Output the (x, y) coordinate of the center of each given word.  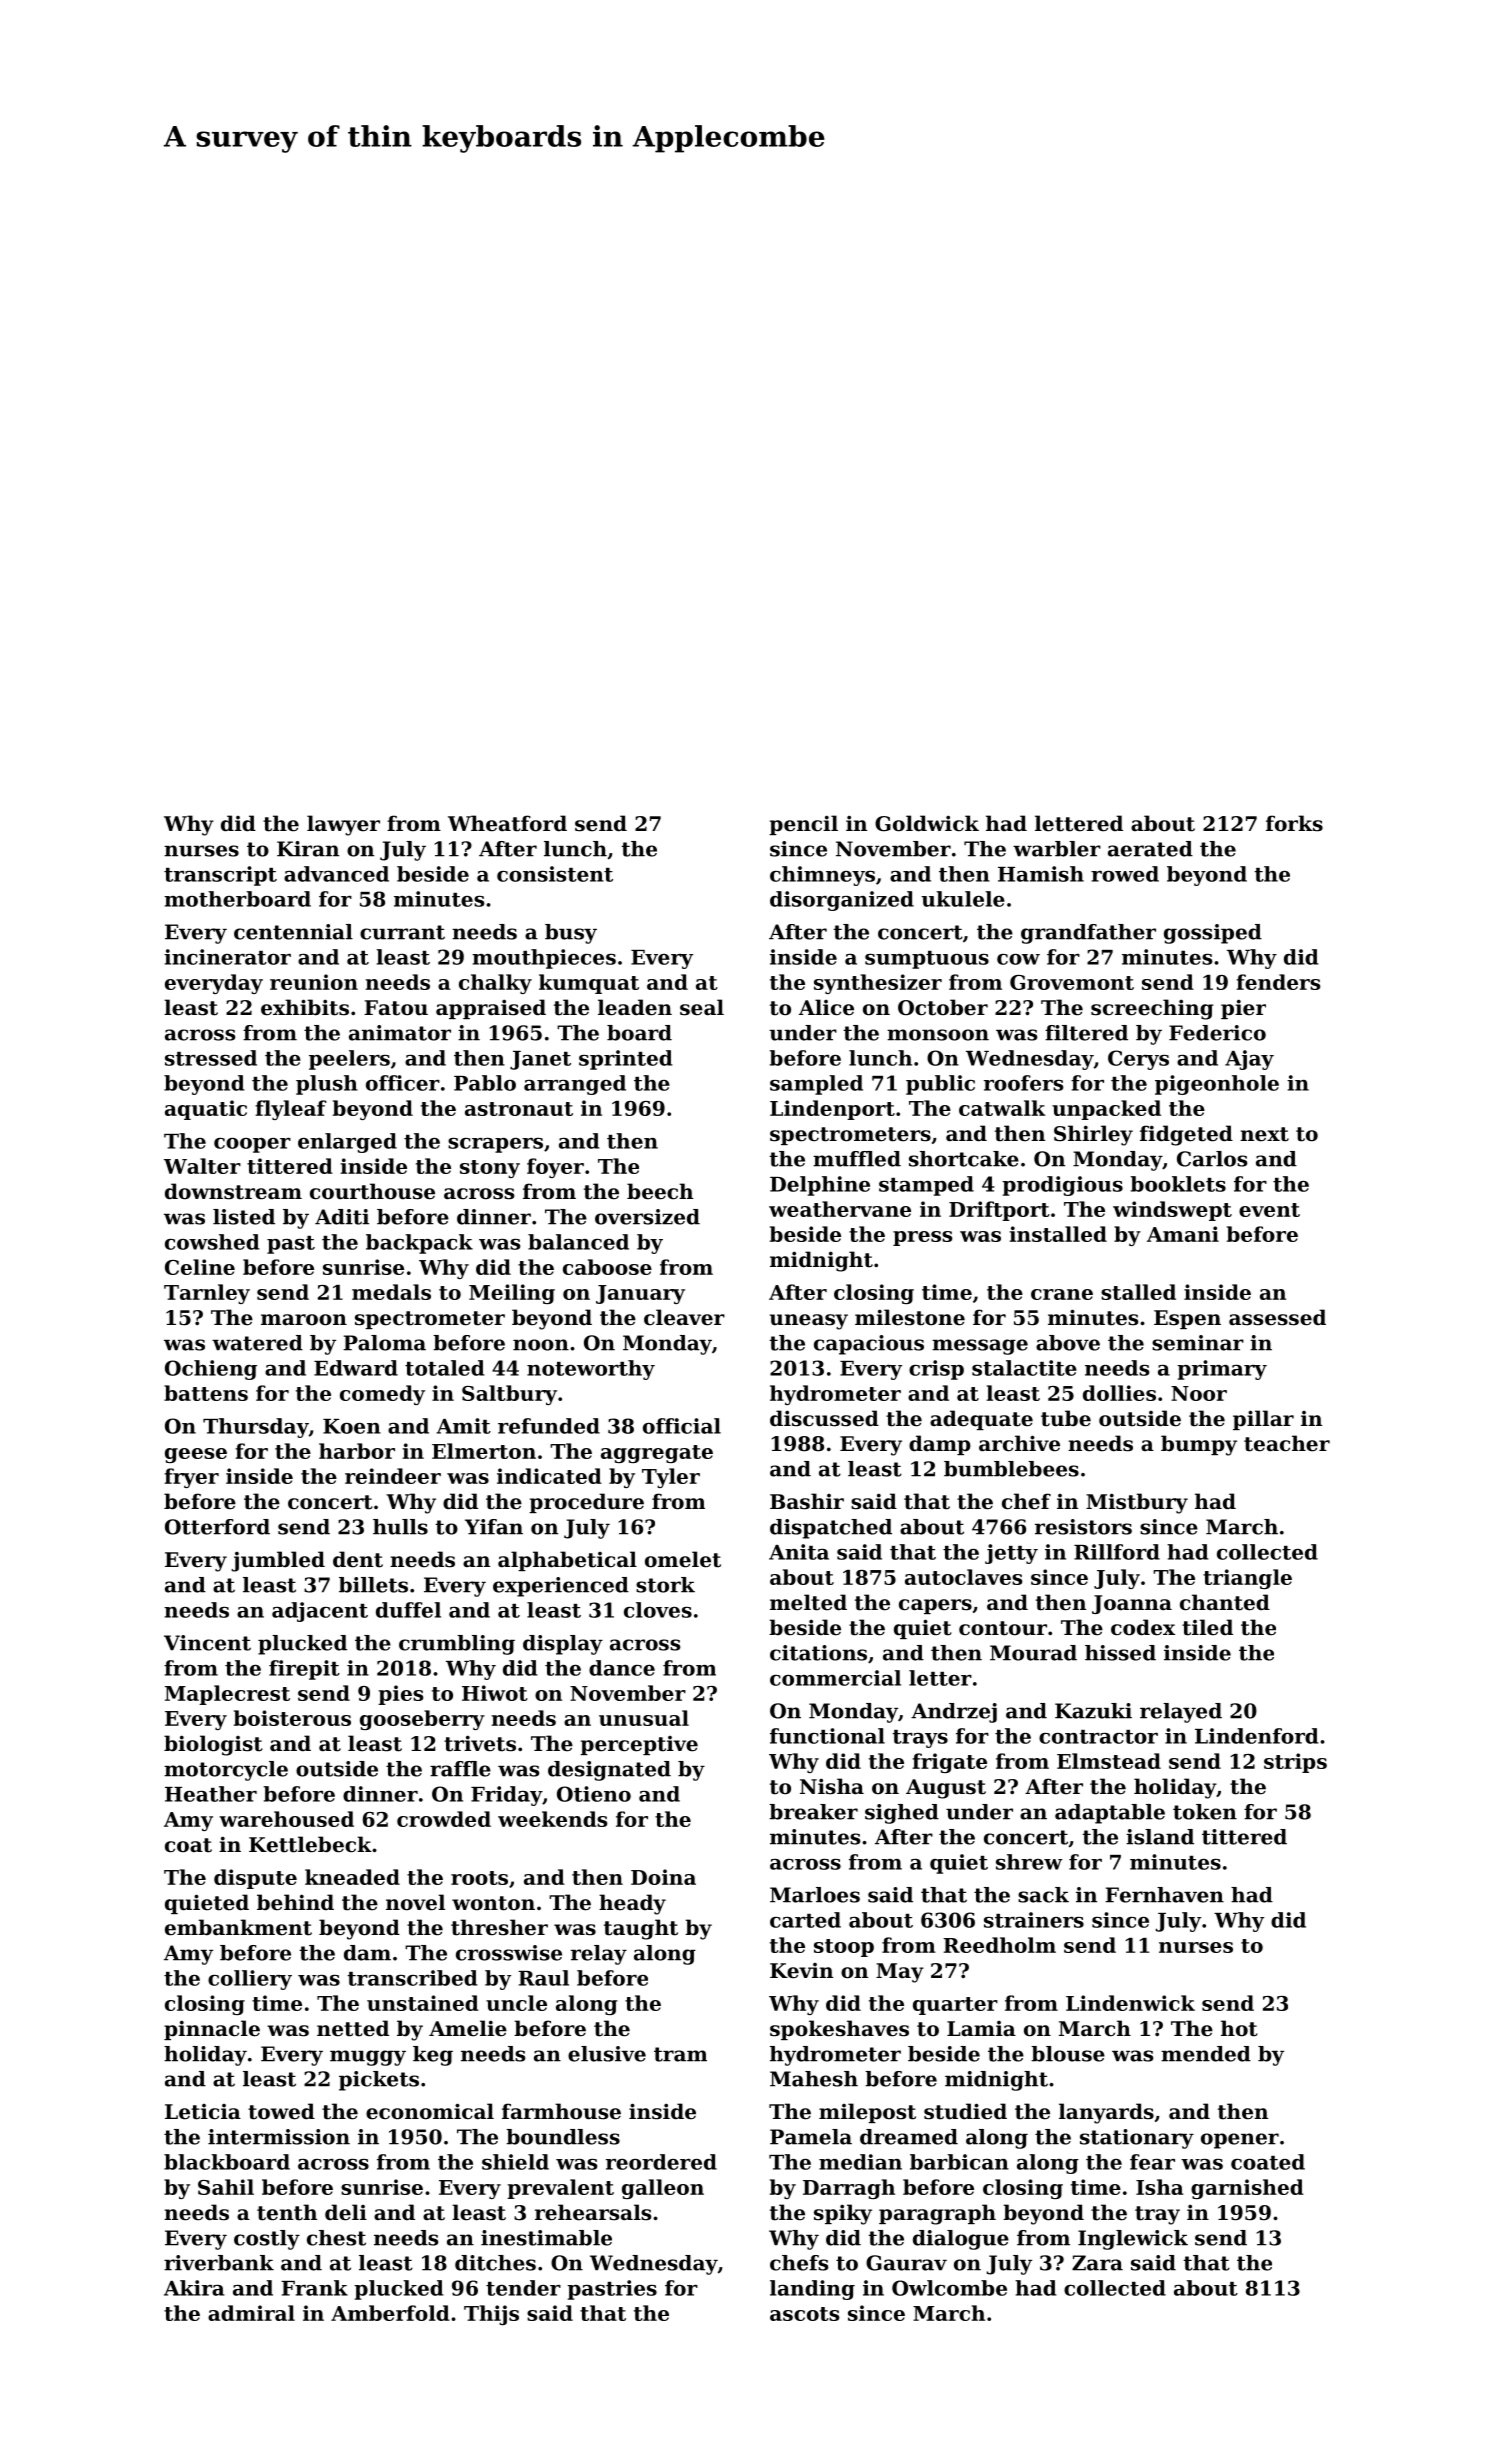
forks (1294, 823)
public (940, 1085)
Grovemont (1072, 982)
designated (609, 1771)
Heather (211, 1794)
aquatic (206, 1110)
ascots (804, 2314)
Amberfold (390, 2313)
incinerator (227, 957)
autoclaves (963, 1577)
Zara (1097, 2263)
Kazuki (1093, 1711)
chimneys (822, 876)
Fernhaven (1164, 1895)
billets (373, 1585)
